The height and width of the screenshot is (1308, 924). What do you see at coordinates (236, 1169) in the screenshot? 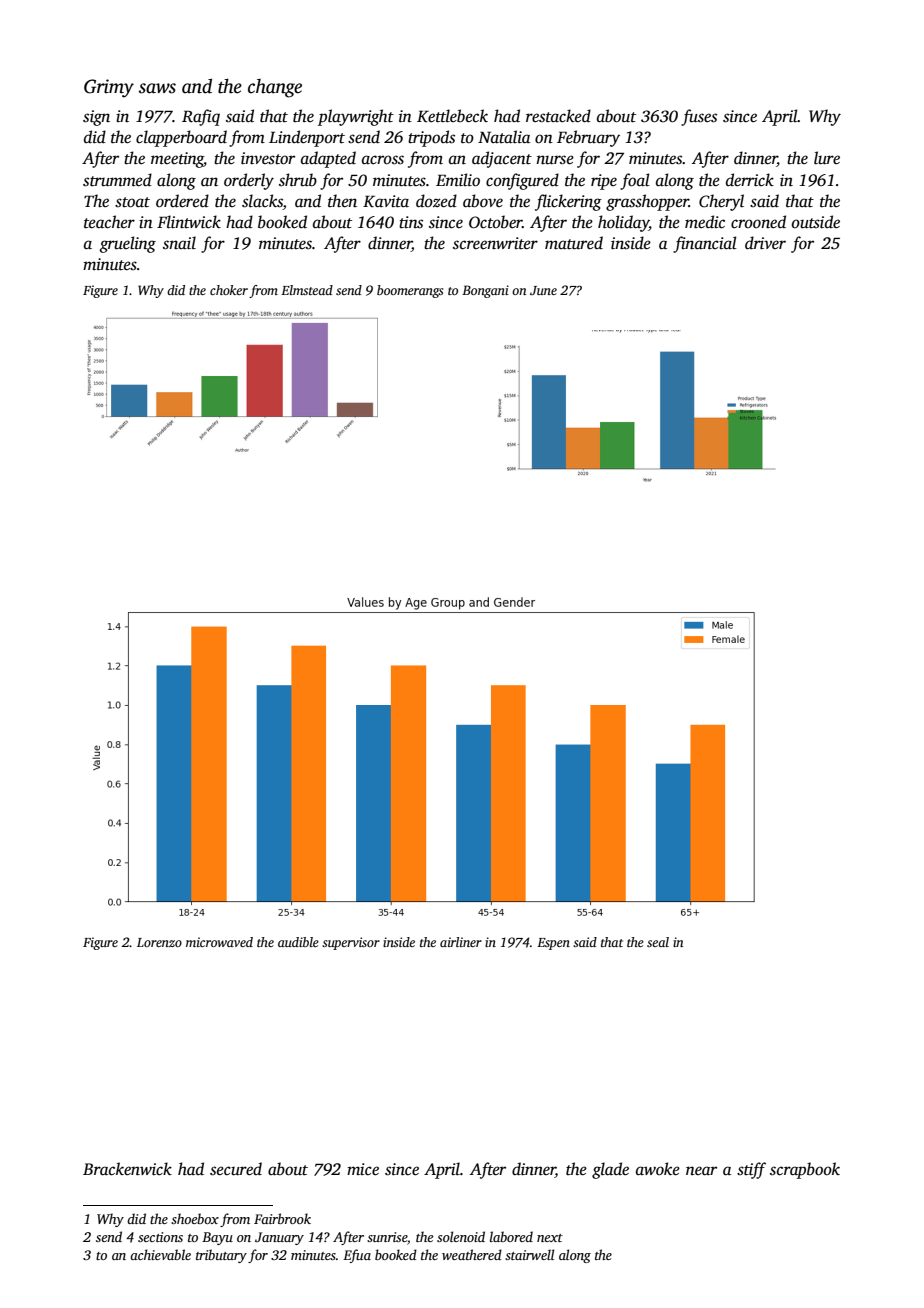
I see `secured` at bounding box center [236, 1169].
